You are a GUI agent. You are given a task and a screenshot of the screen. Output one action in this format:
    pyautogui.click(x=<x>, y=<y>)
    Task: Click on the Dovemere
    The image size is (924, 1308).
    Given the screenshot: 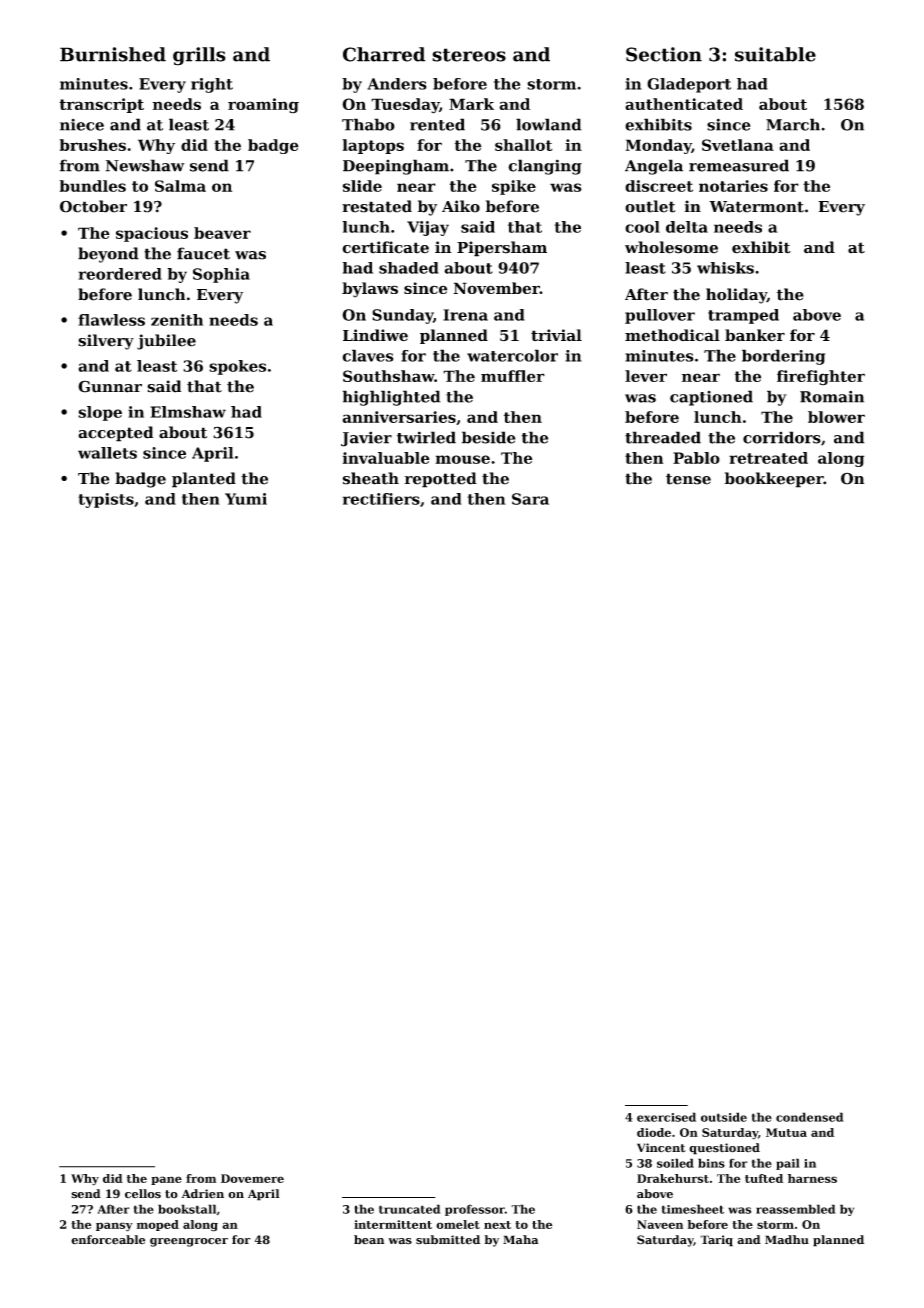 What is the action you would take?
    pyautogui.click(x=252, y=1178)
